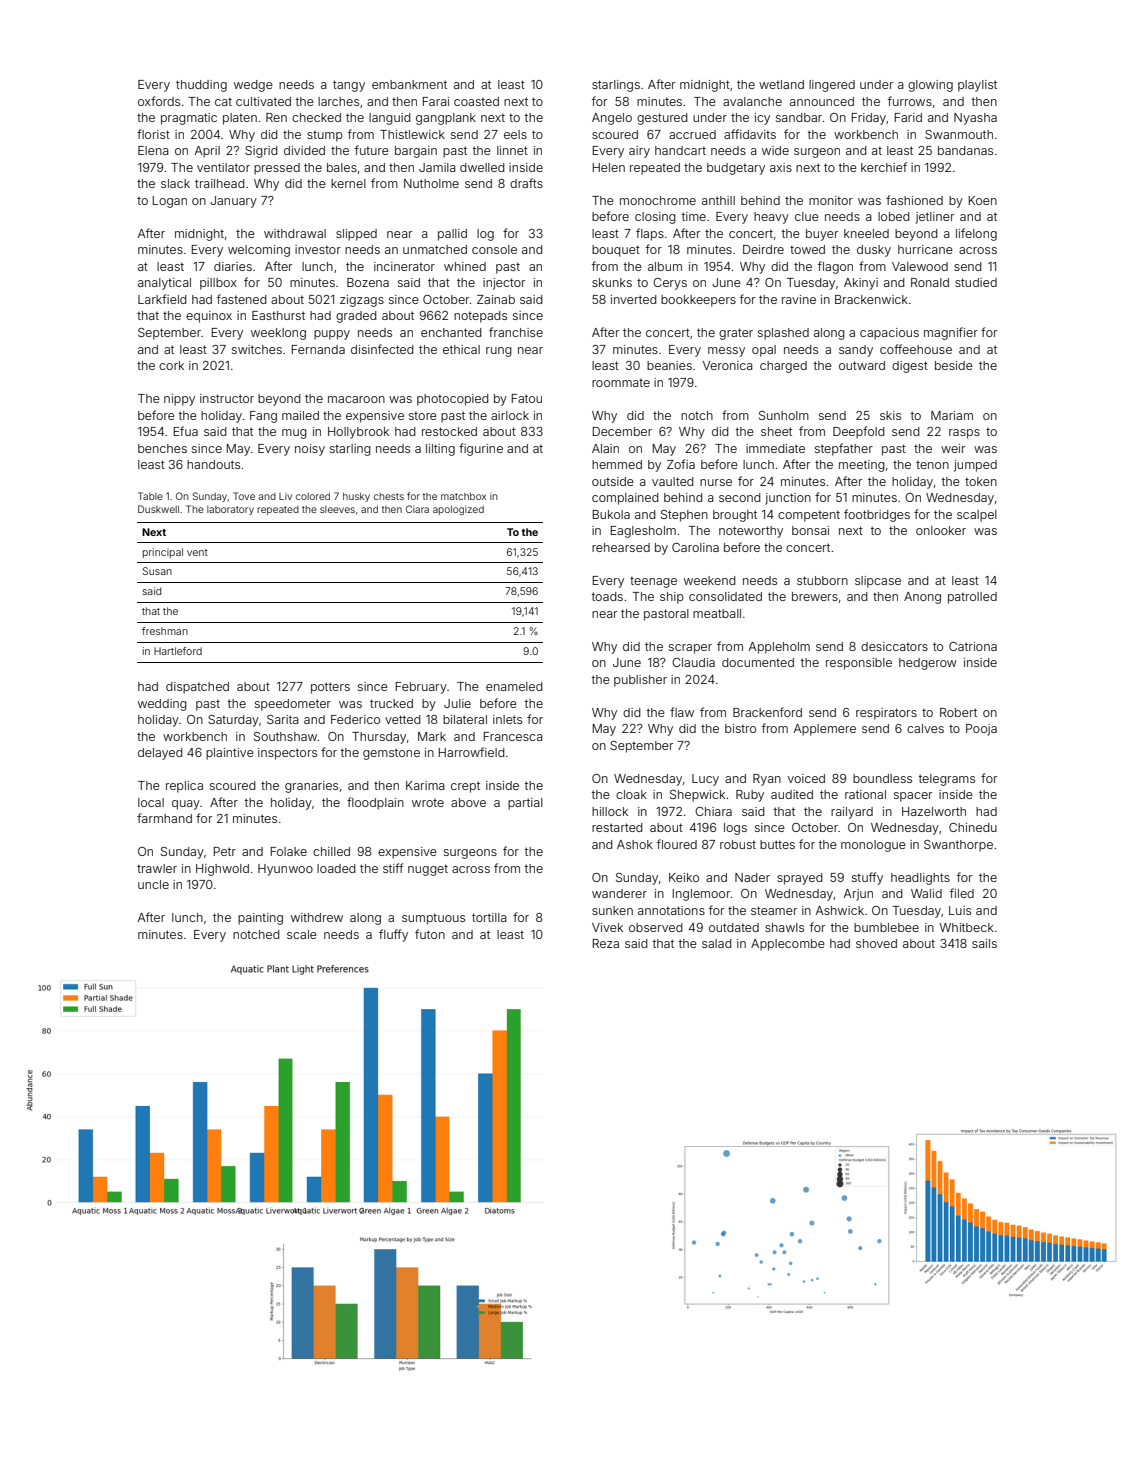  What do you see at coordinates (302, 934) in the document?
I see `scale` at bounding box center [302, 934].
